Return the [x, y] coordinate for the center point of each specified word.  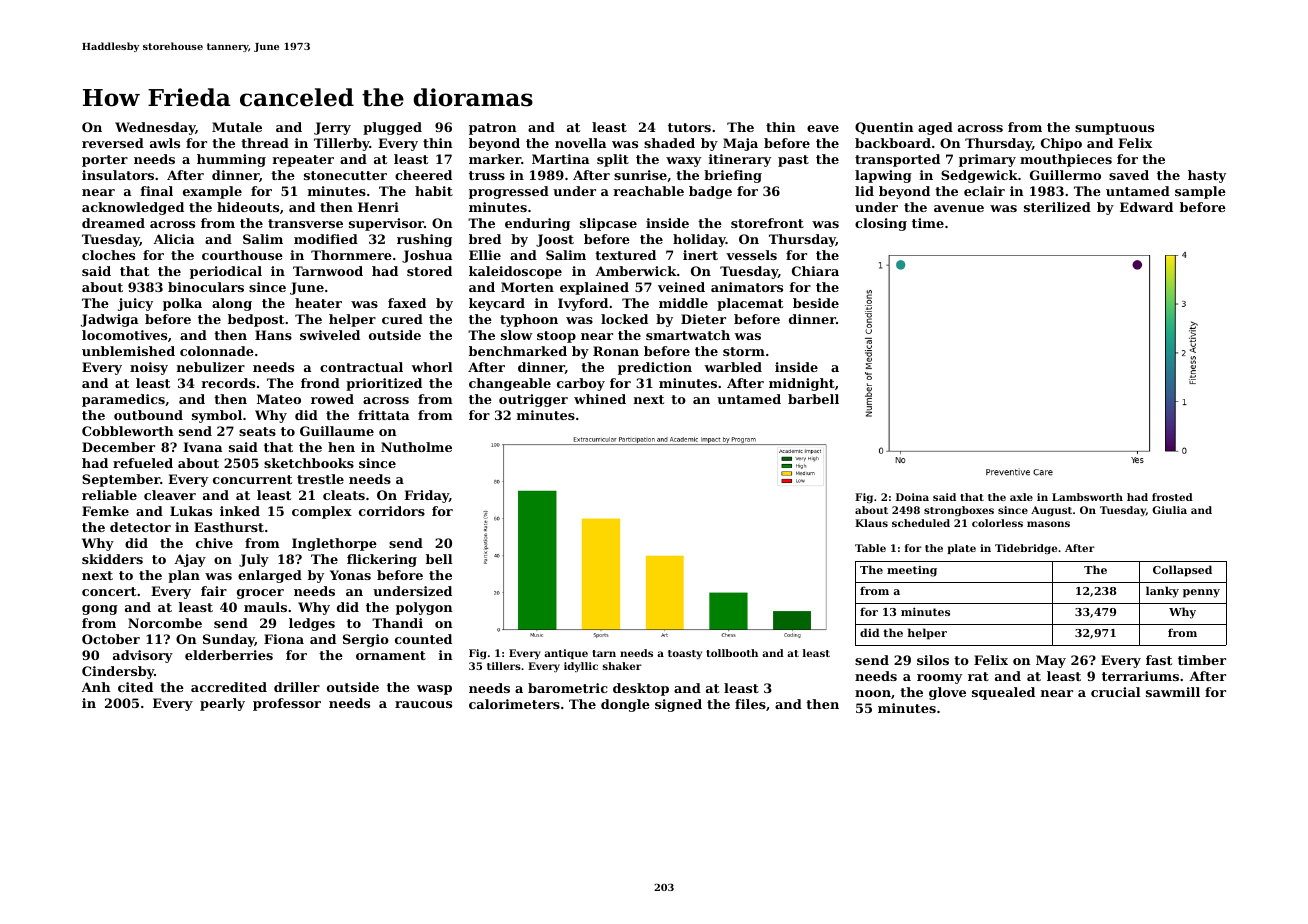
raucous [423, 704]
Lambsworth [1087, 497]
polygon [424, 608]
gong [100, 610]
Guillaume [337, 431]
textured [625, 255]
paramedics [123, 400]
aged [935, 128]
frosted [1172, 497]
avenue [959, 208]
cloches [108, 255]
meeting [912, 571]
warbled [733, 367]
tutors [689, 127]
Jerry [332, 128]
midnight [802, 384]
